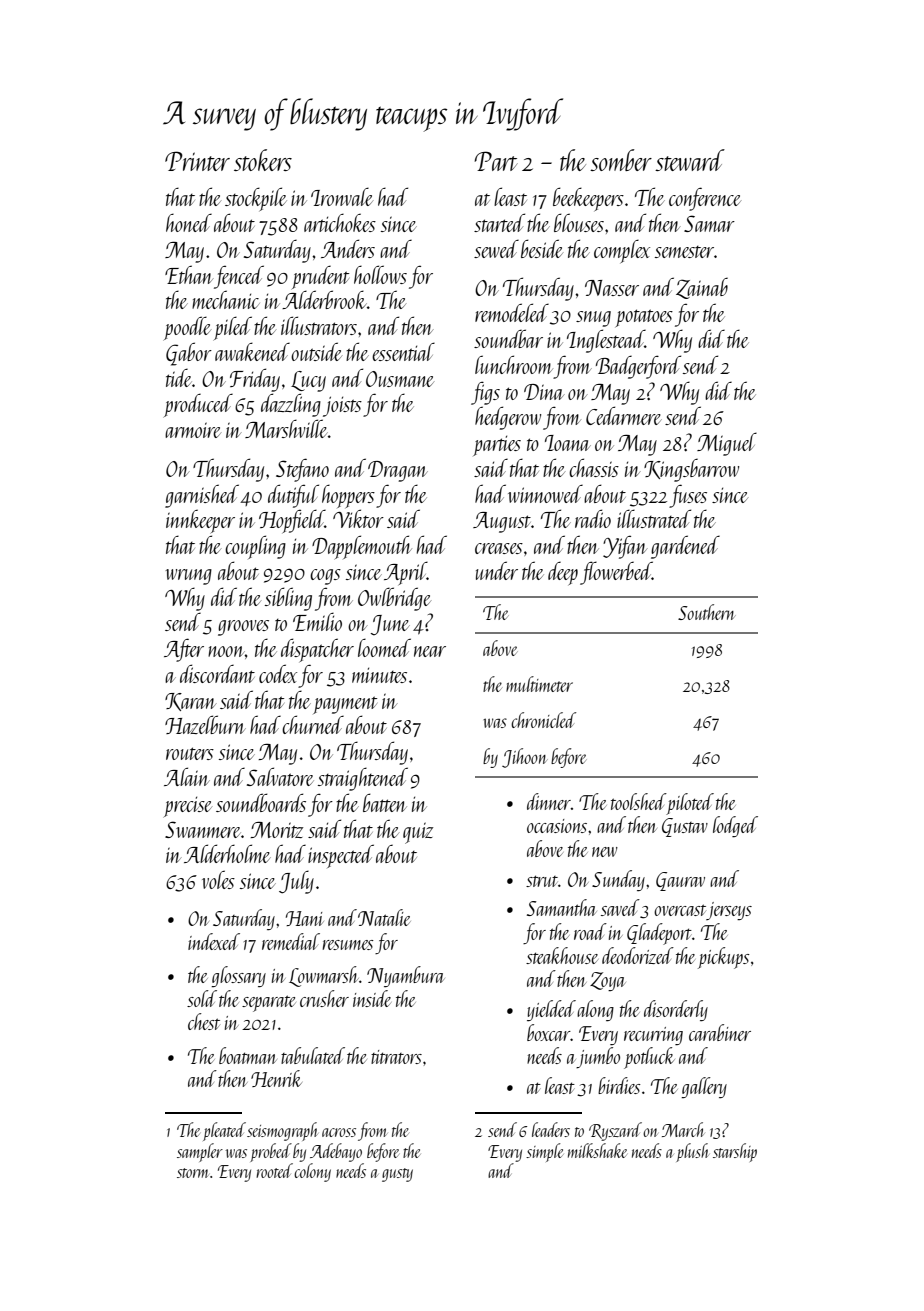  What do you see at coordinates (525, 758) in the screenshot?
I see `Jihoon` at bounding box center [525, 758].
